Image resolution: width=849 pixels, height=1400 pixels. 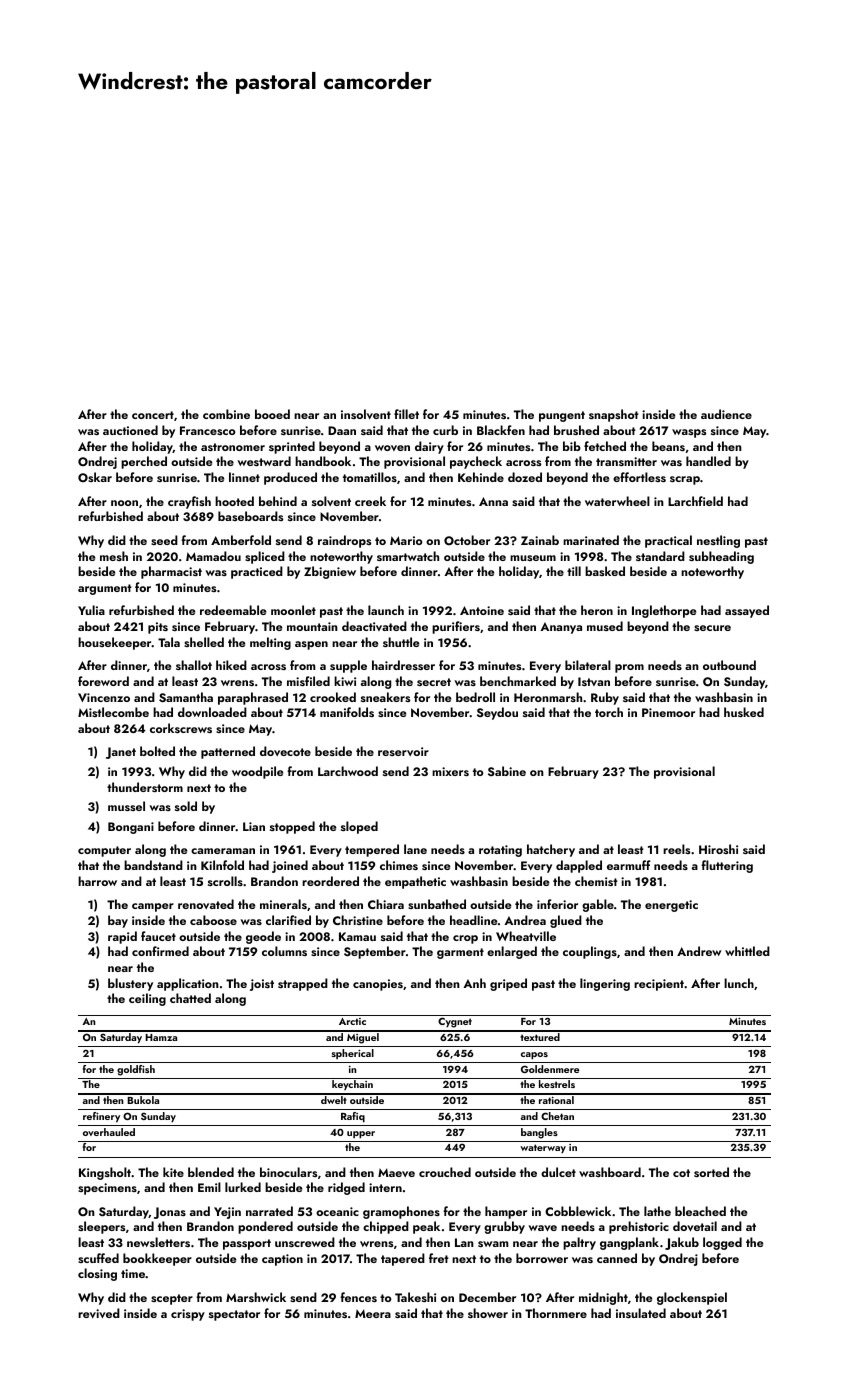 What do you see at coordinates (188, 1315) in the screenshot?
I see `crispy` at bounding box center [188, 1315].
